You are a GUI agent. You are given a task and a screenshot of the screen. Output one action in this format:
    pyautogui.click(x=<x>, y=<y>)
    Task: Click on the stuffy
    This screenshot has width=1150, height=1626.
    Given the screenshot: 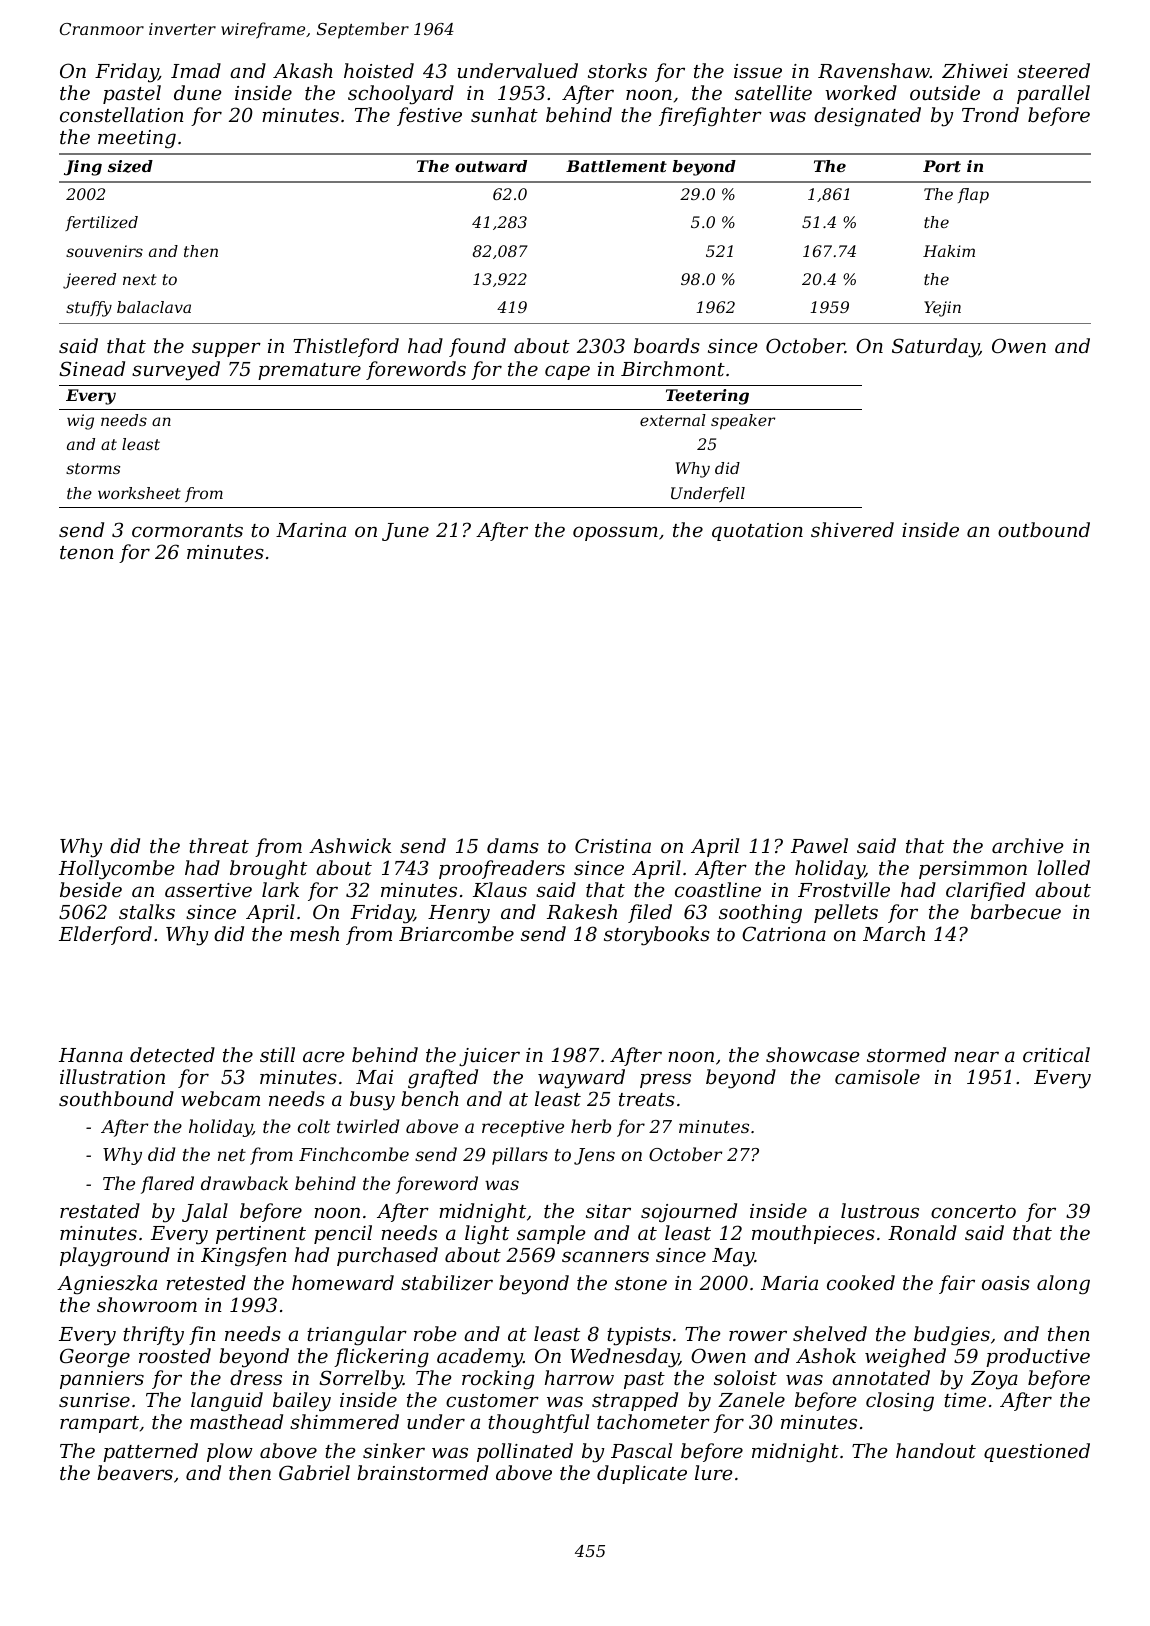 What is the action you would take?
    pyautogui.click(x=89, y=309)
